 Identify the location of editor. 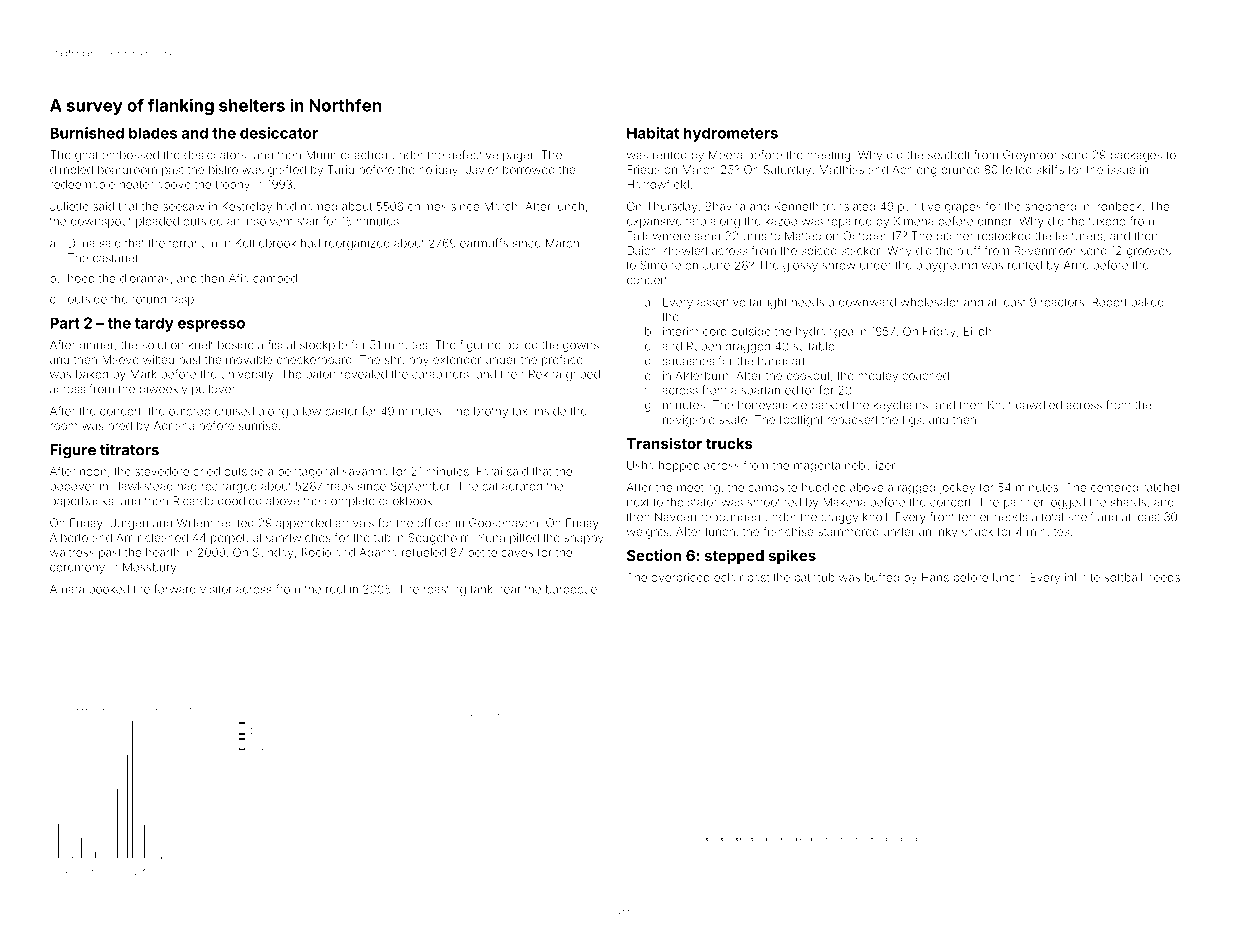
(800, 390).
